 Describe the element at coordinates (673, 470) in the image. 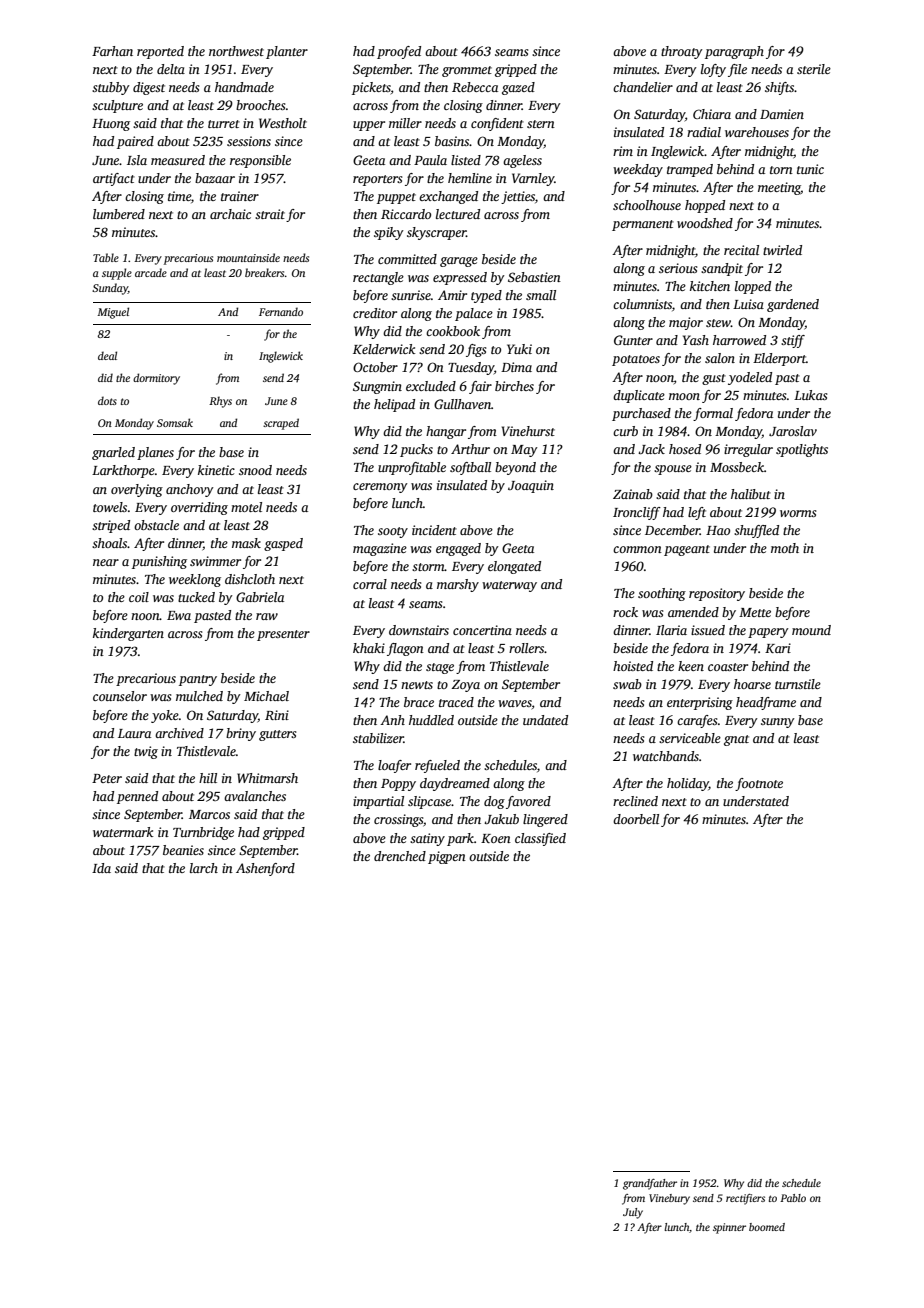

I see `spouse` at that location.
